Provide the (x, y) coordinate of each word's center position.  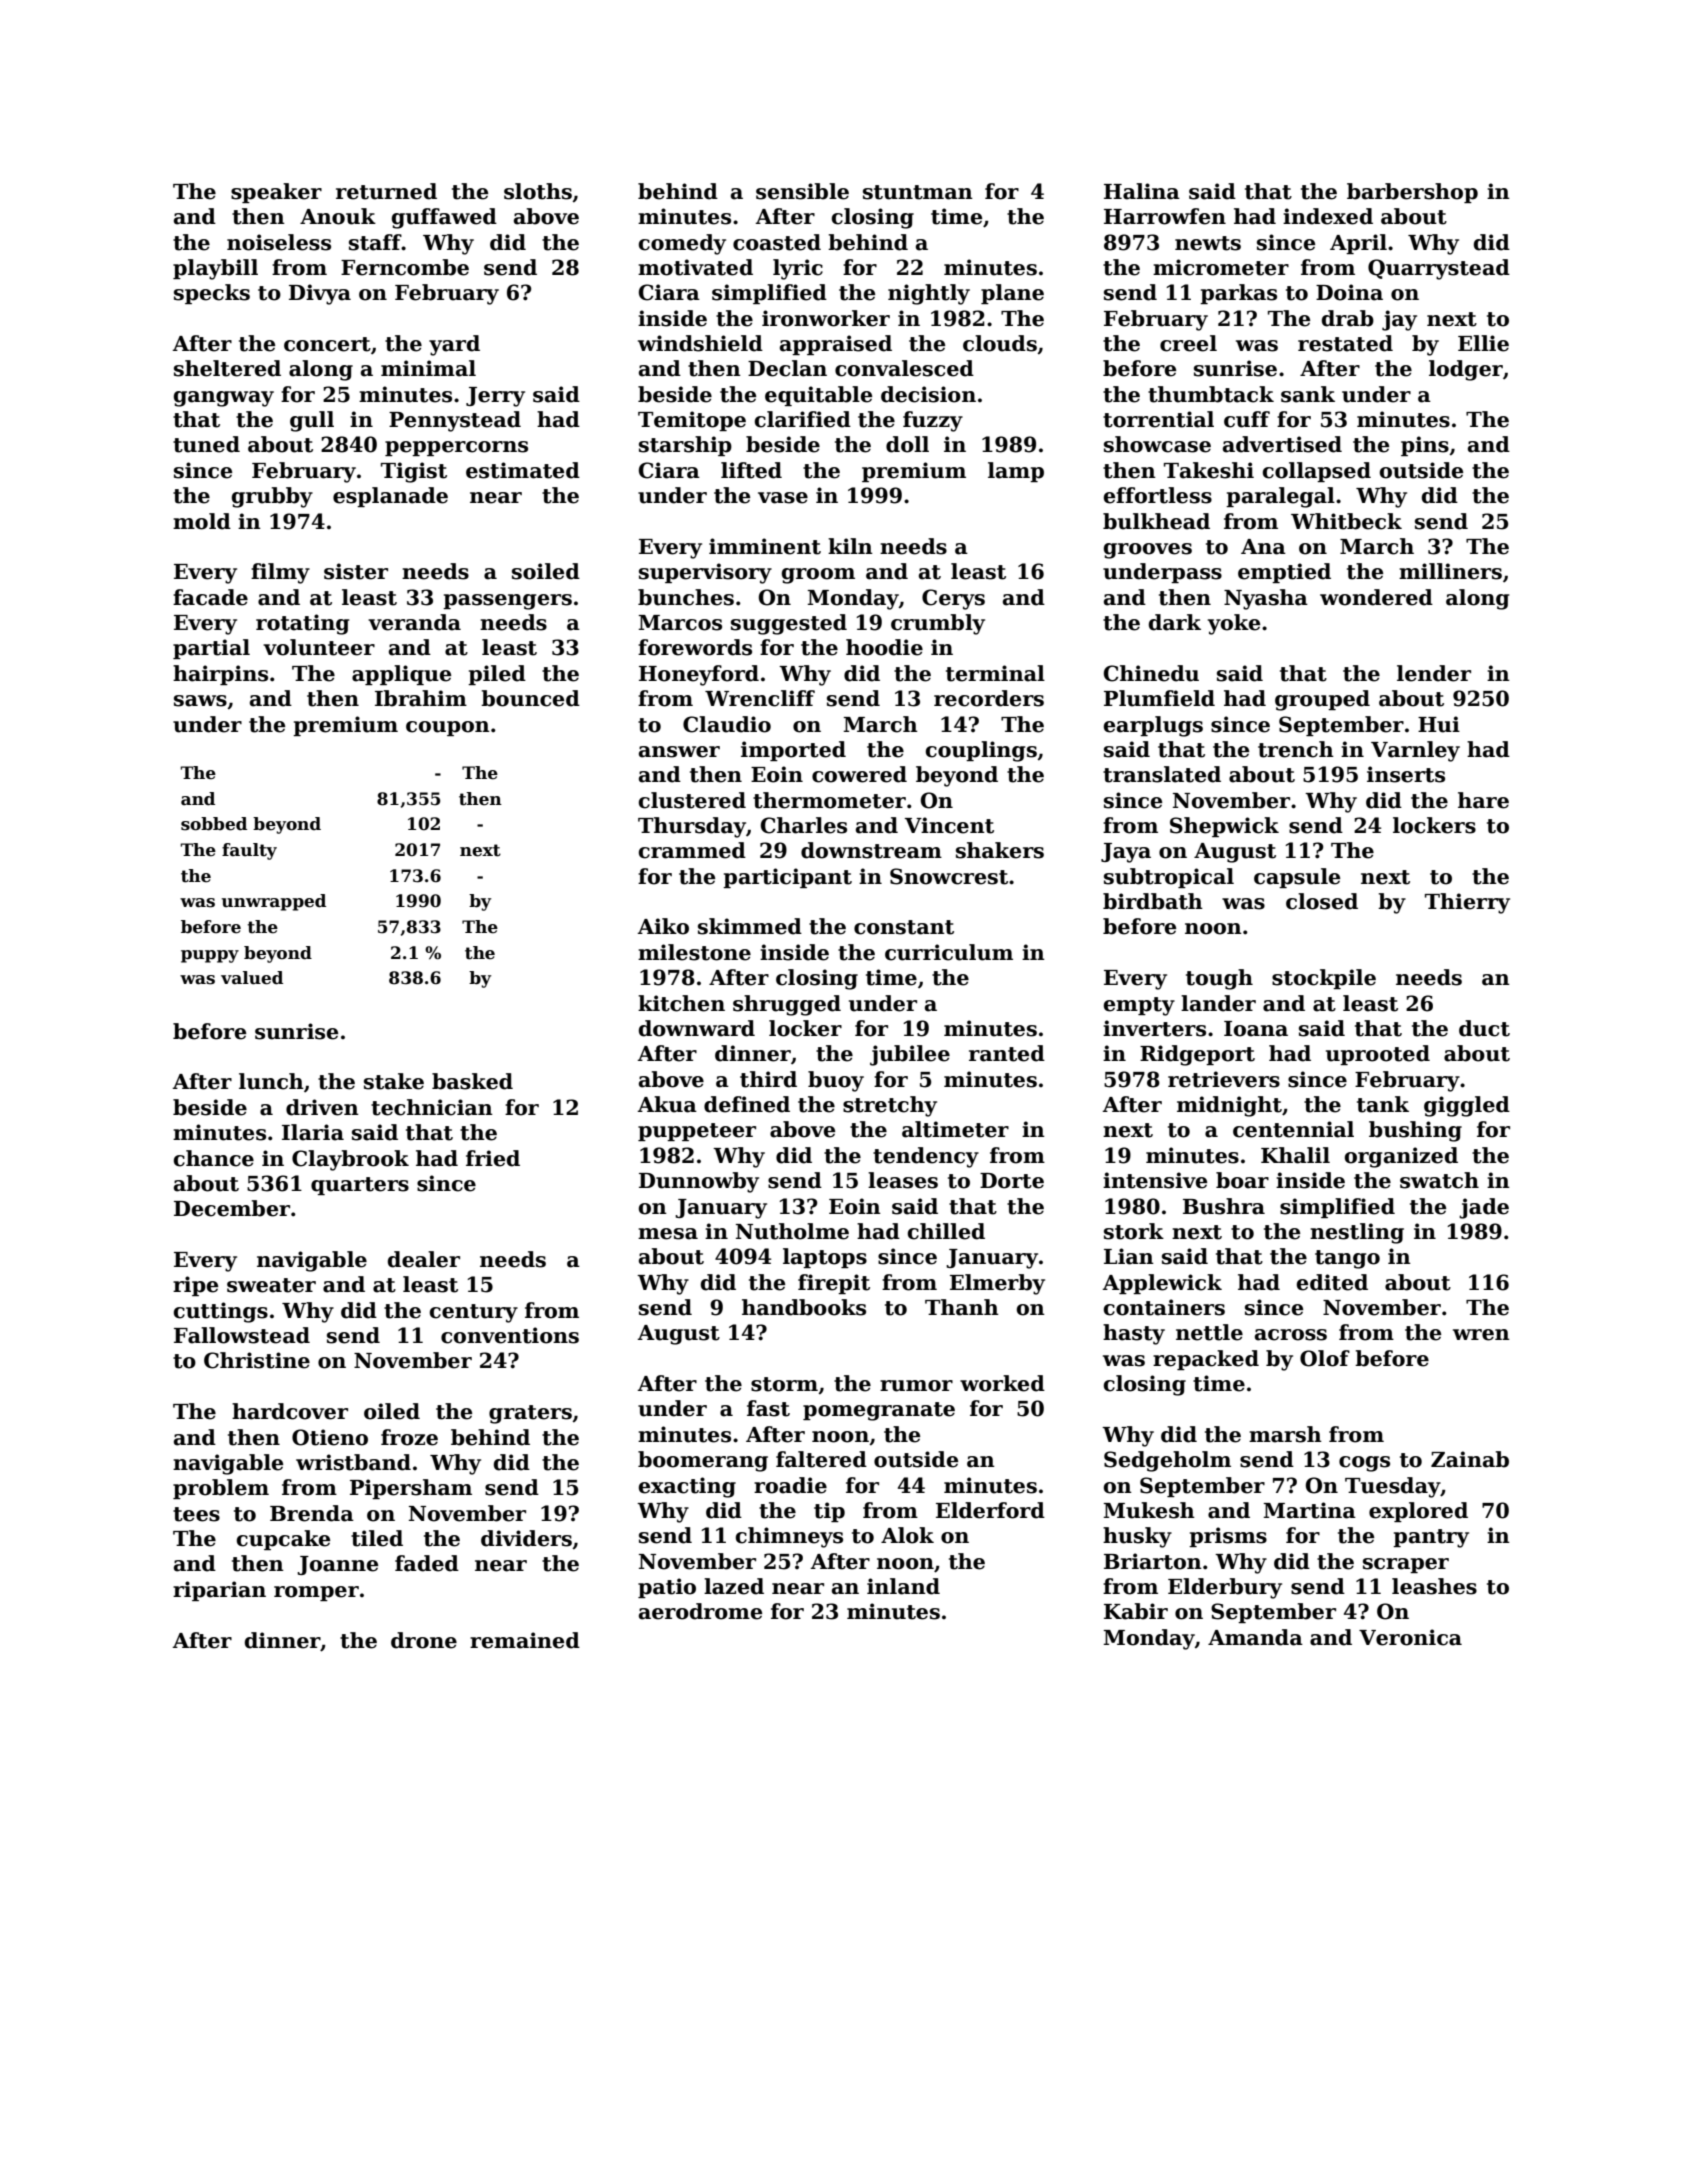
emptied (1284, 573)
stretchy (890, 1106)
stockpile (1324, 979)
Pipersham (411, 1489)
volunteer (319, 647)
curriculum (949, 952)
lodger (1466, 370)
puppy (210, 956)
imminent (765, 546)
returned (386, 191)
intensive (1155, 1180)
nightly (929, 294)
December (232, 1208)
